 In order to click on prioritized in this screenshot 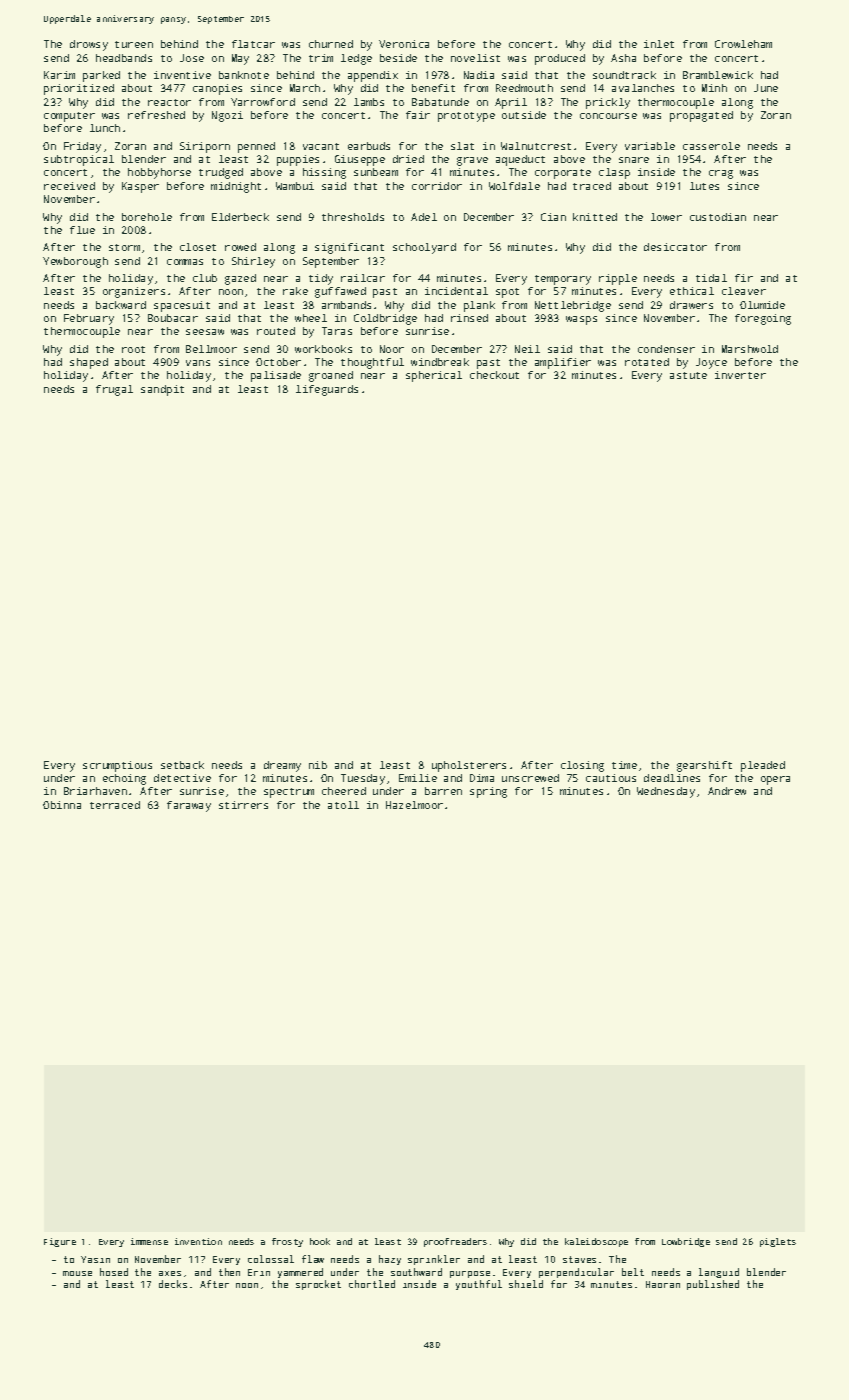, I will do `click(79, 89)`.
